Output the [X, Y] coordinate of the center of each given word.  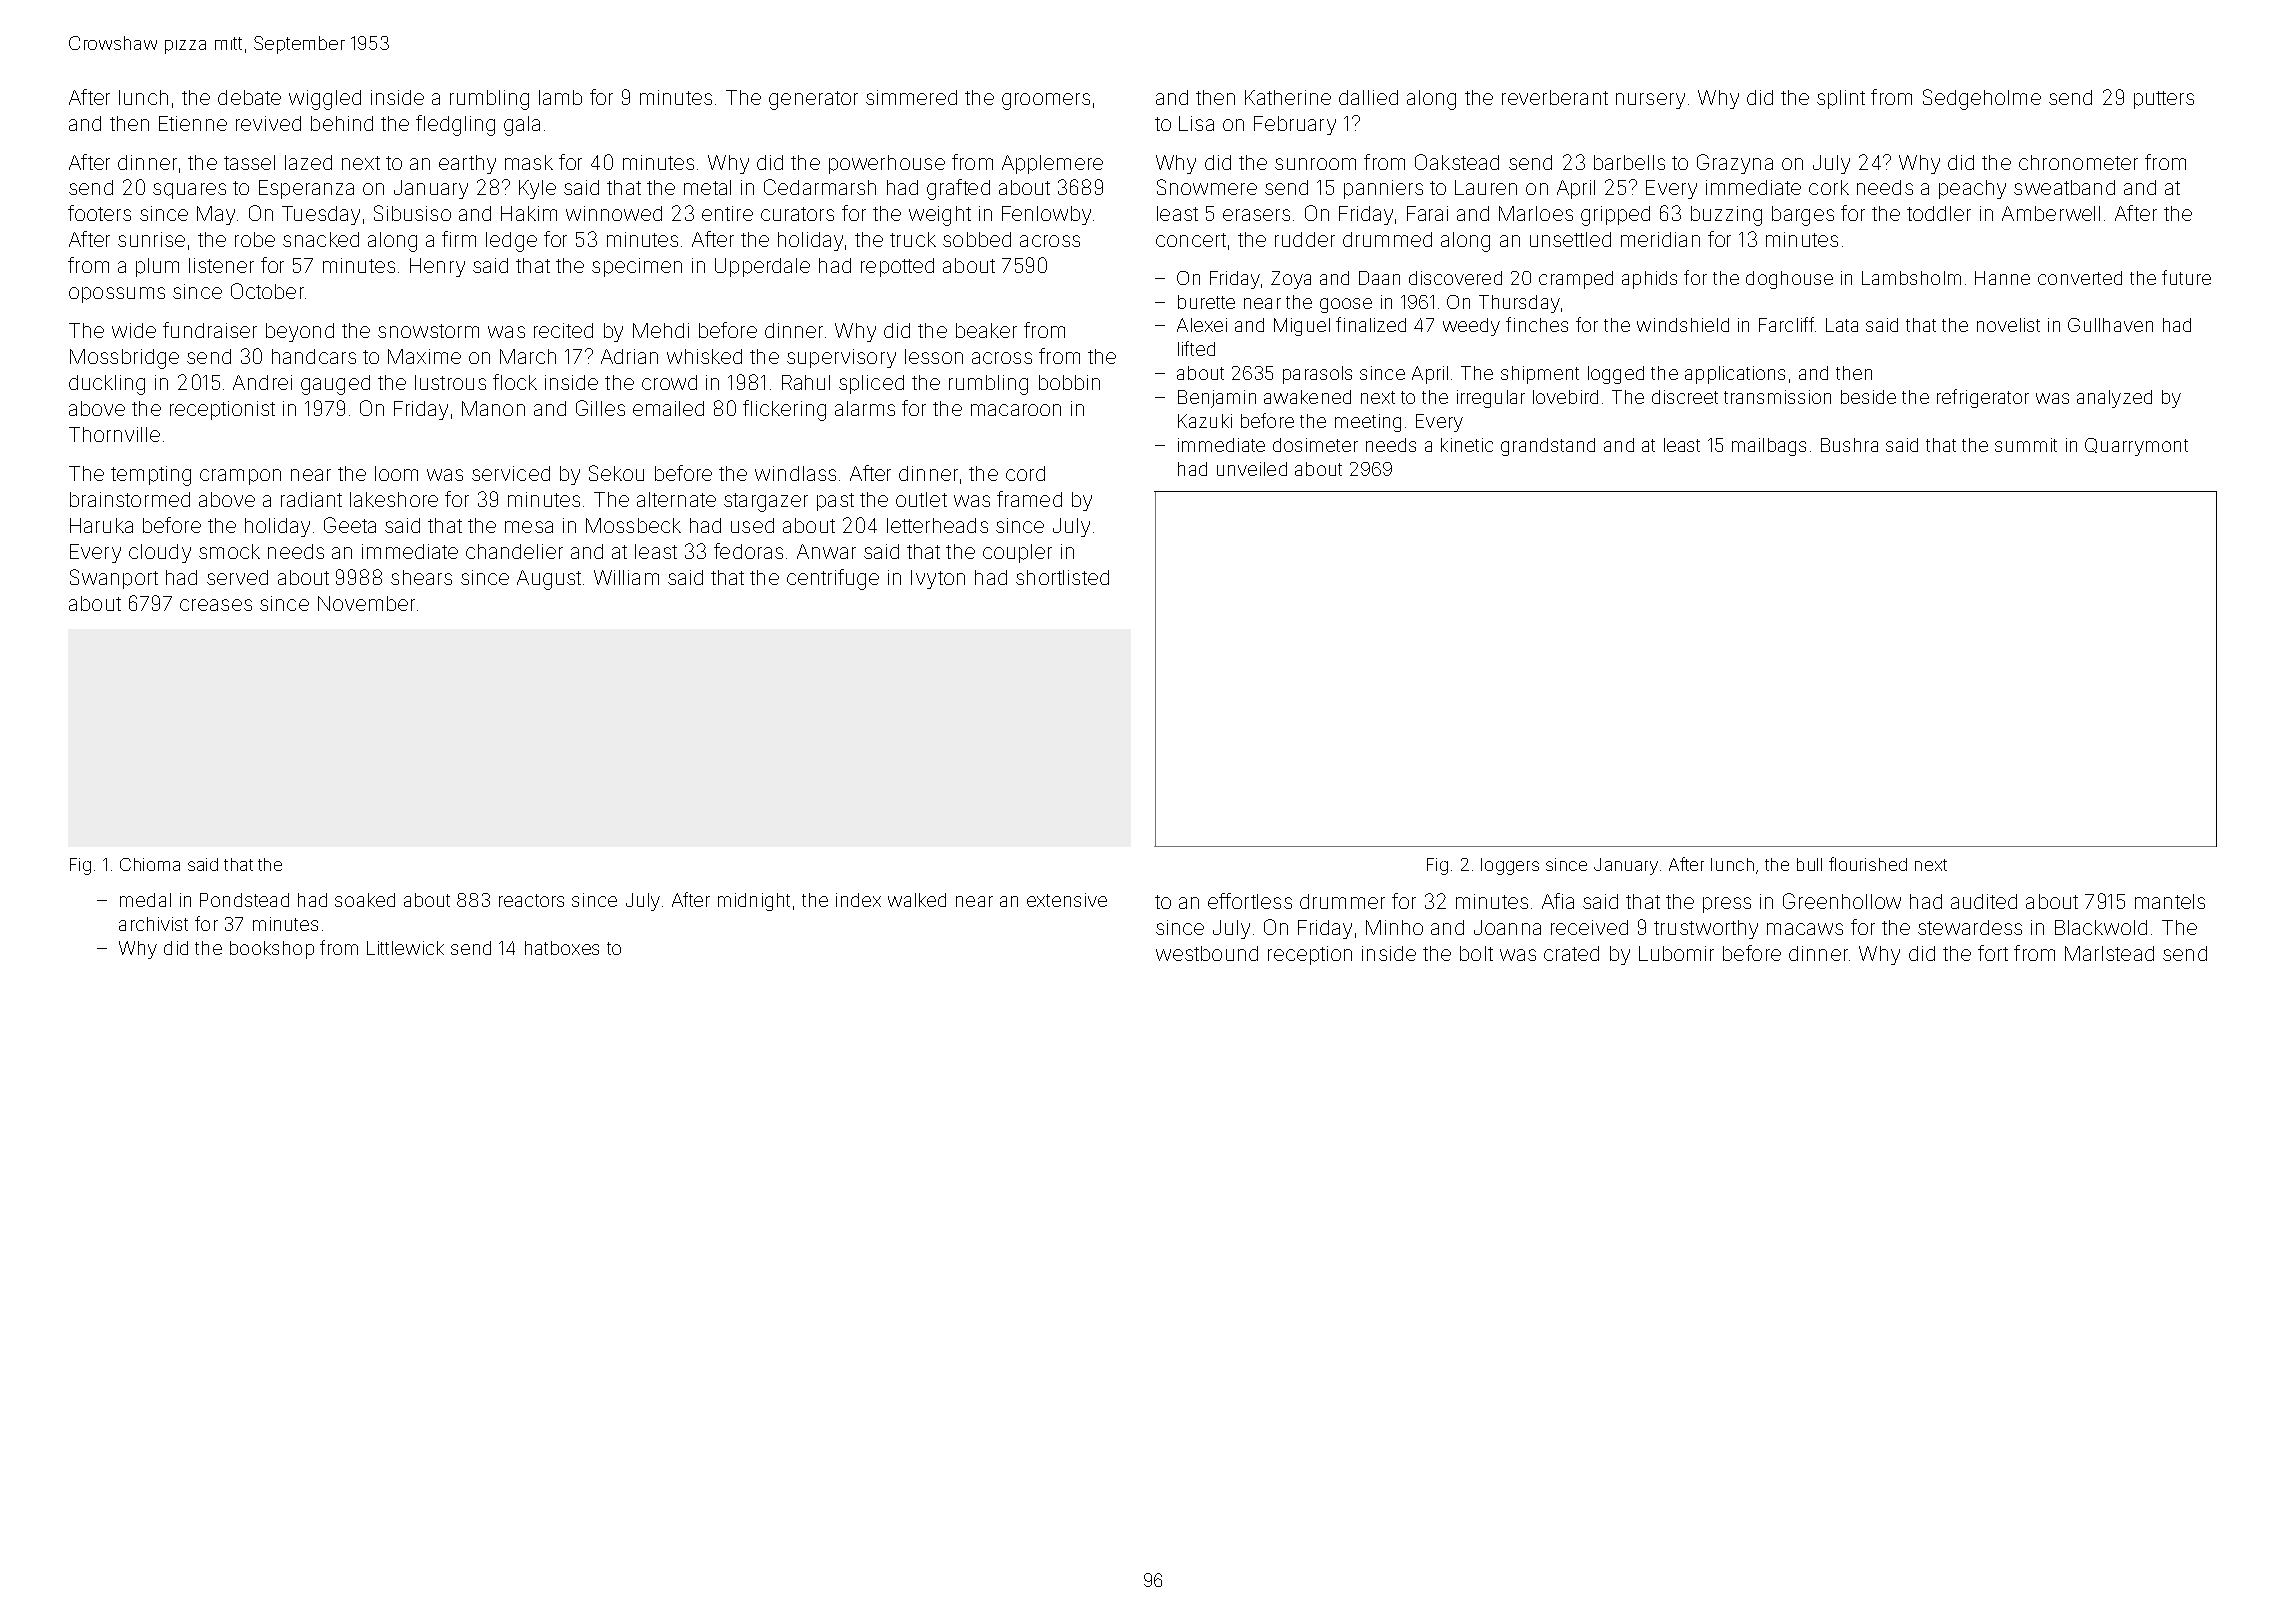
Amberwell [2051, 213]
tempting [151, 476]
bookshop [272, 950]
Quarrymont [2136, 447]
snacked [321, 239]
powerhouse [887, 164]
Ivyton [938, 579]
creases [216, 605]
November [366, 603]
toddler [1939, 213]
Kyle [537, 189]
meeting [1368, 423]
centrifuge [833, 579]
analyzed [2114, 399]
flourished [1868, 864]
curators [797, 214]
